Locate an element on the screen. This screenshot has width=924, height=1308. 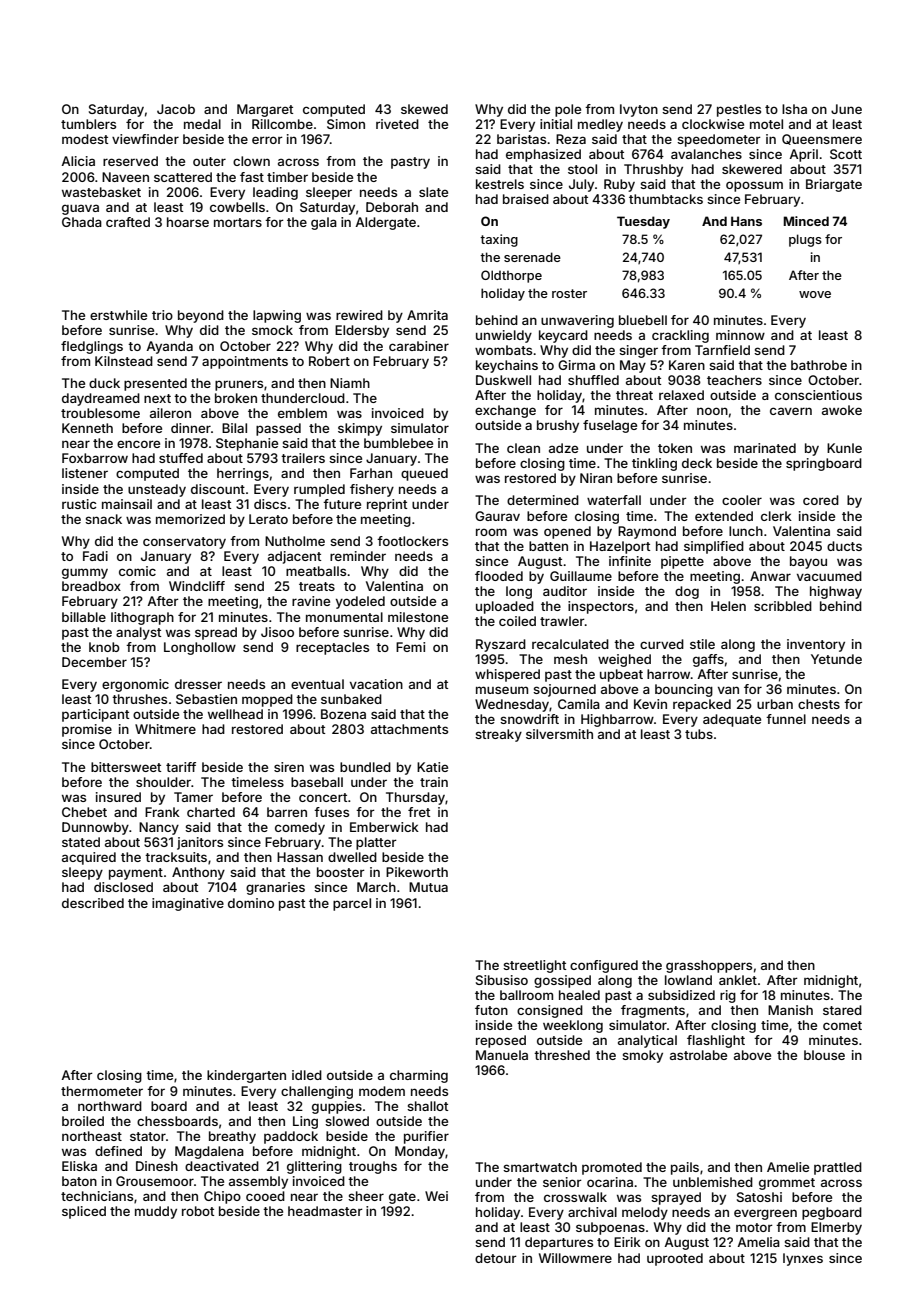
Helen is located at coordinates (728, 606).
